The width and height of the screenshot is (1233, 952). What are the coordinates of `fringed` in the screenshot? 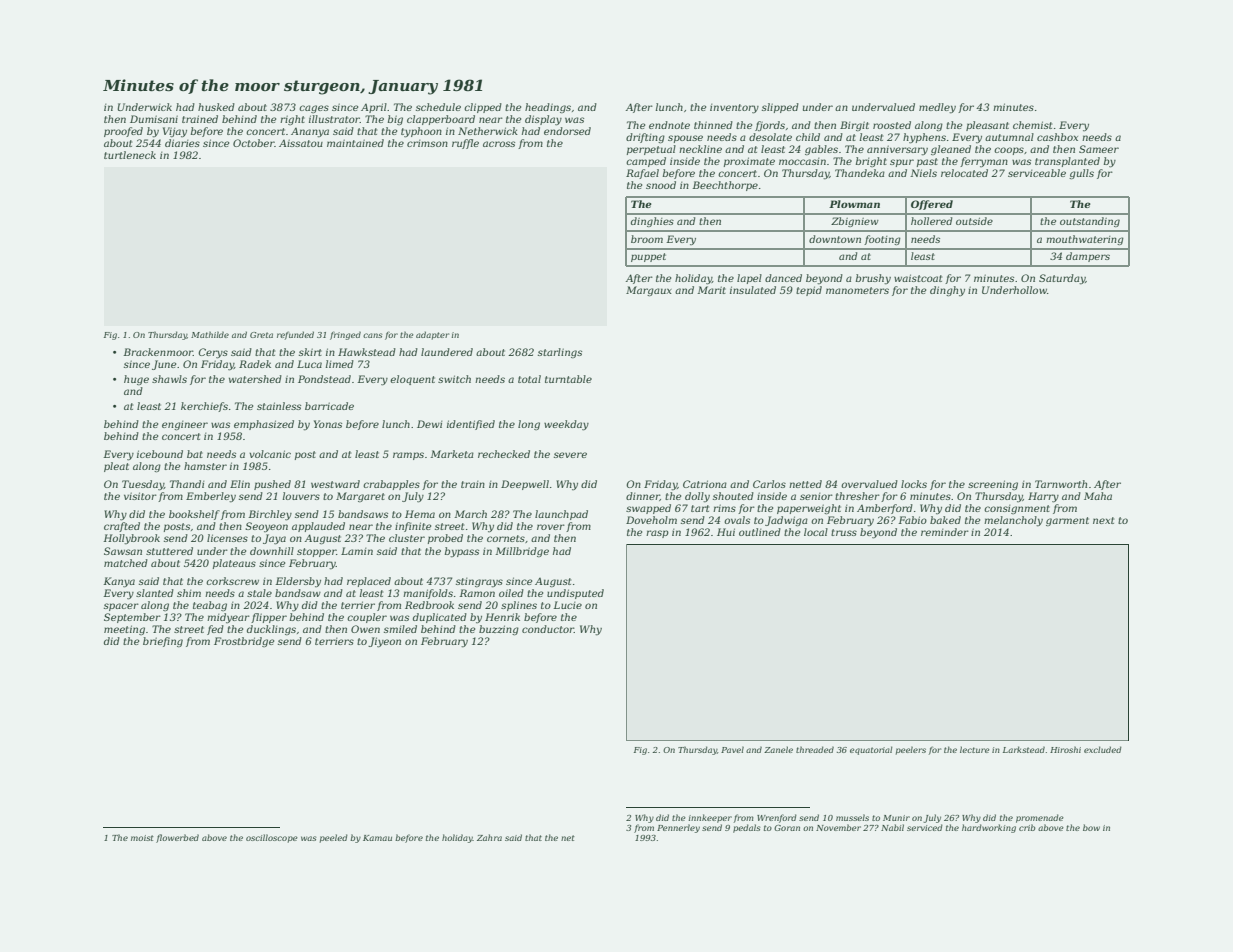 It's located at (345, 335).
